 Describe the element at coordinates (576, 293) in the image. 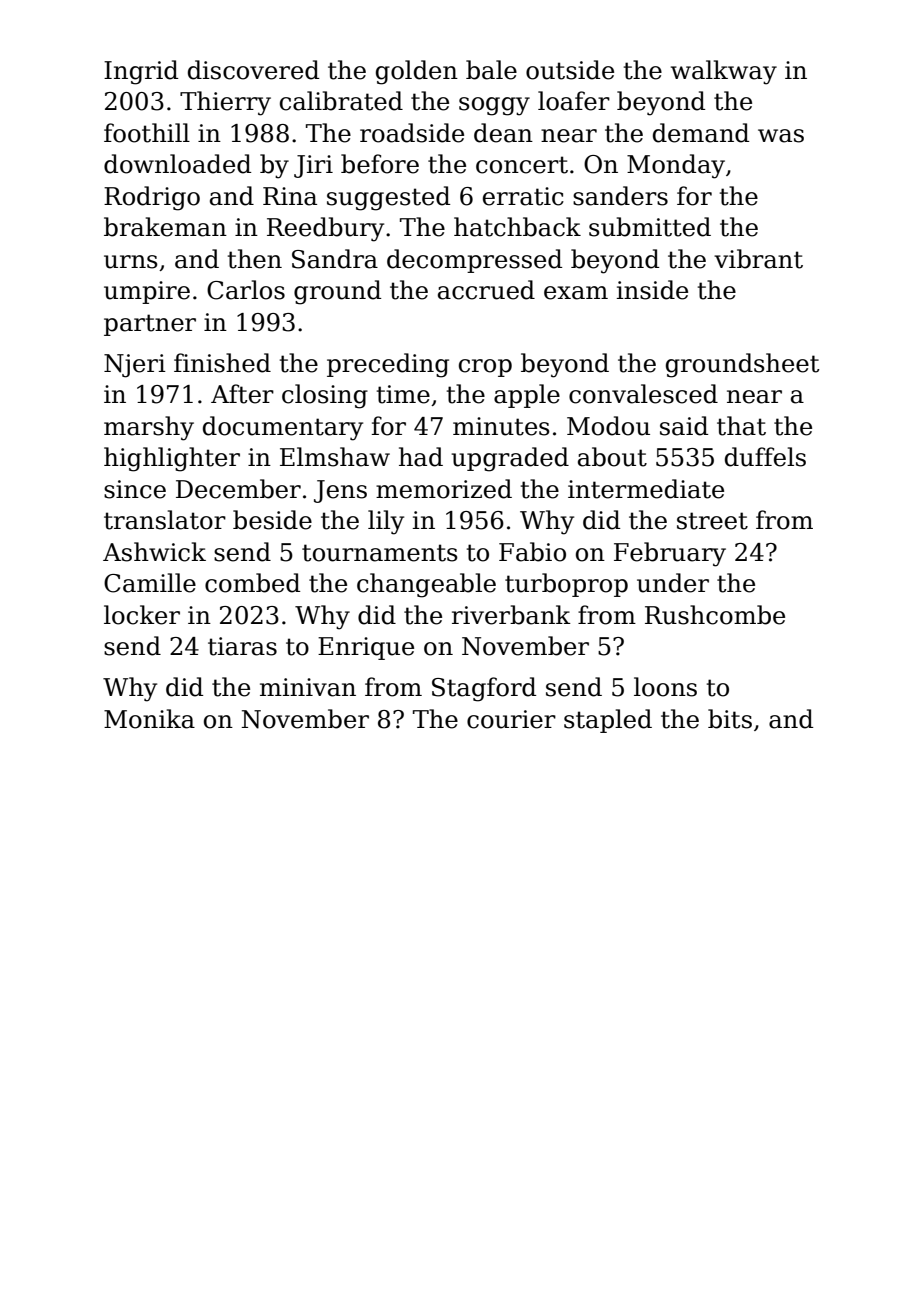

I see `exam` at that location.
